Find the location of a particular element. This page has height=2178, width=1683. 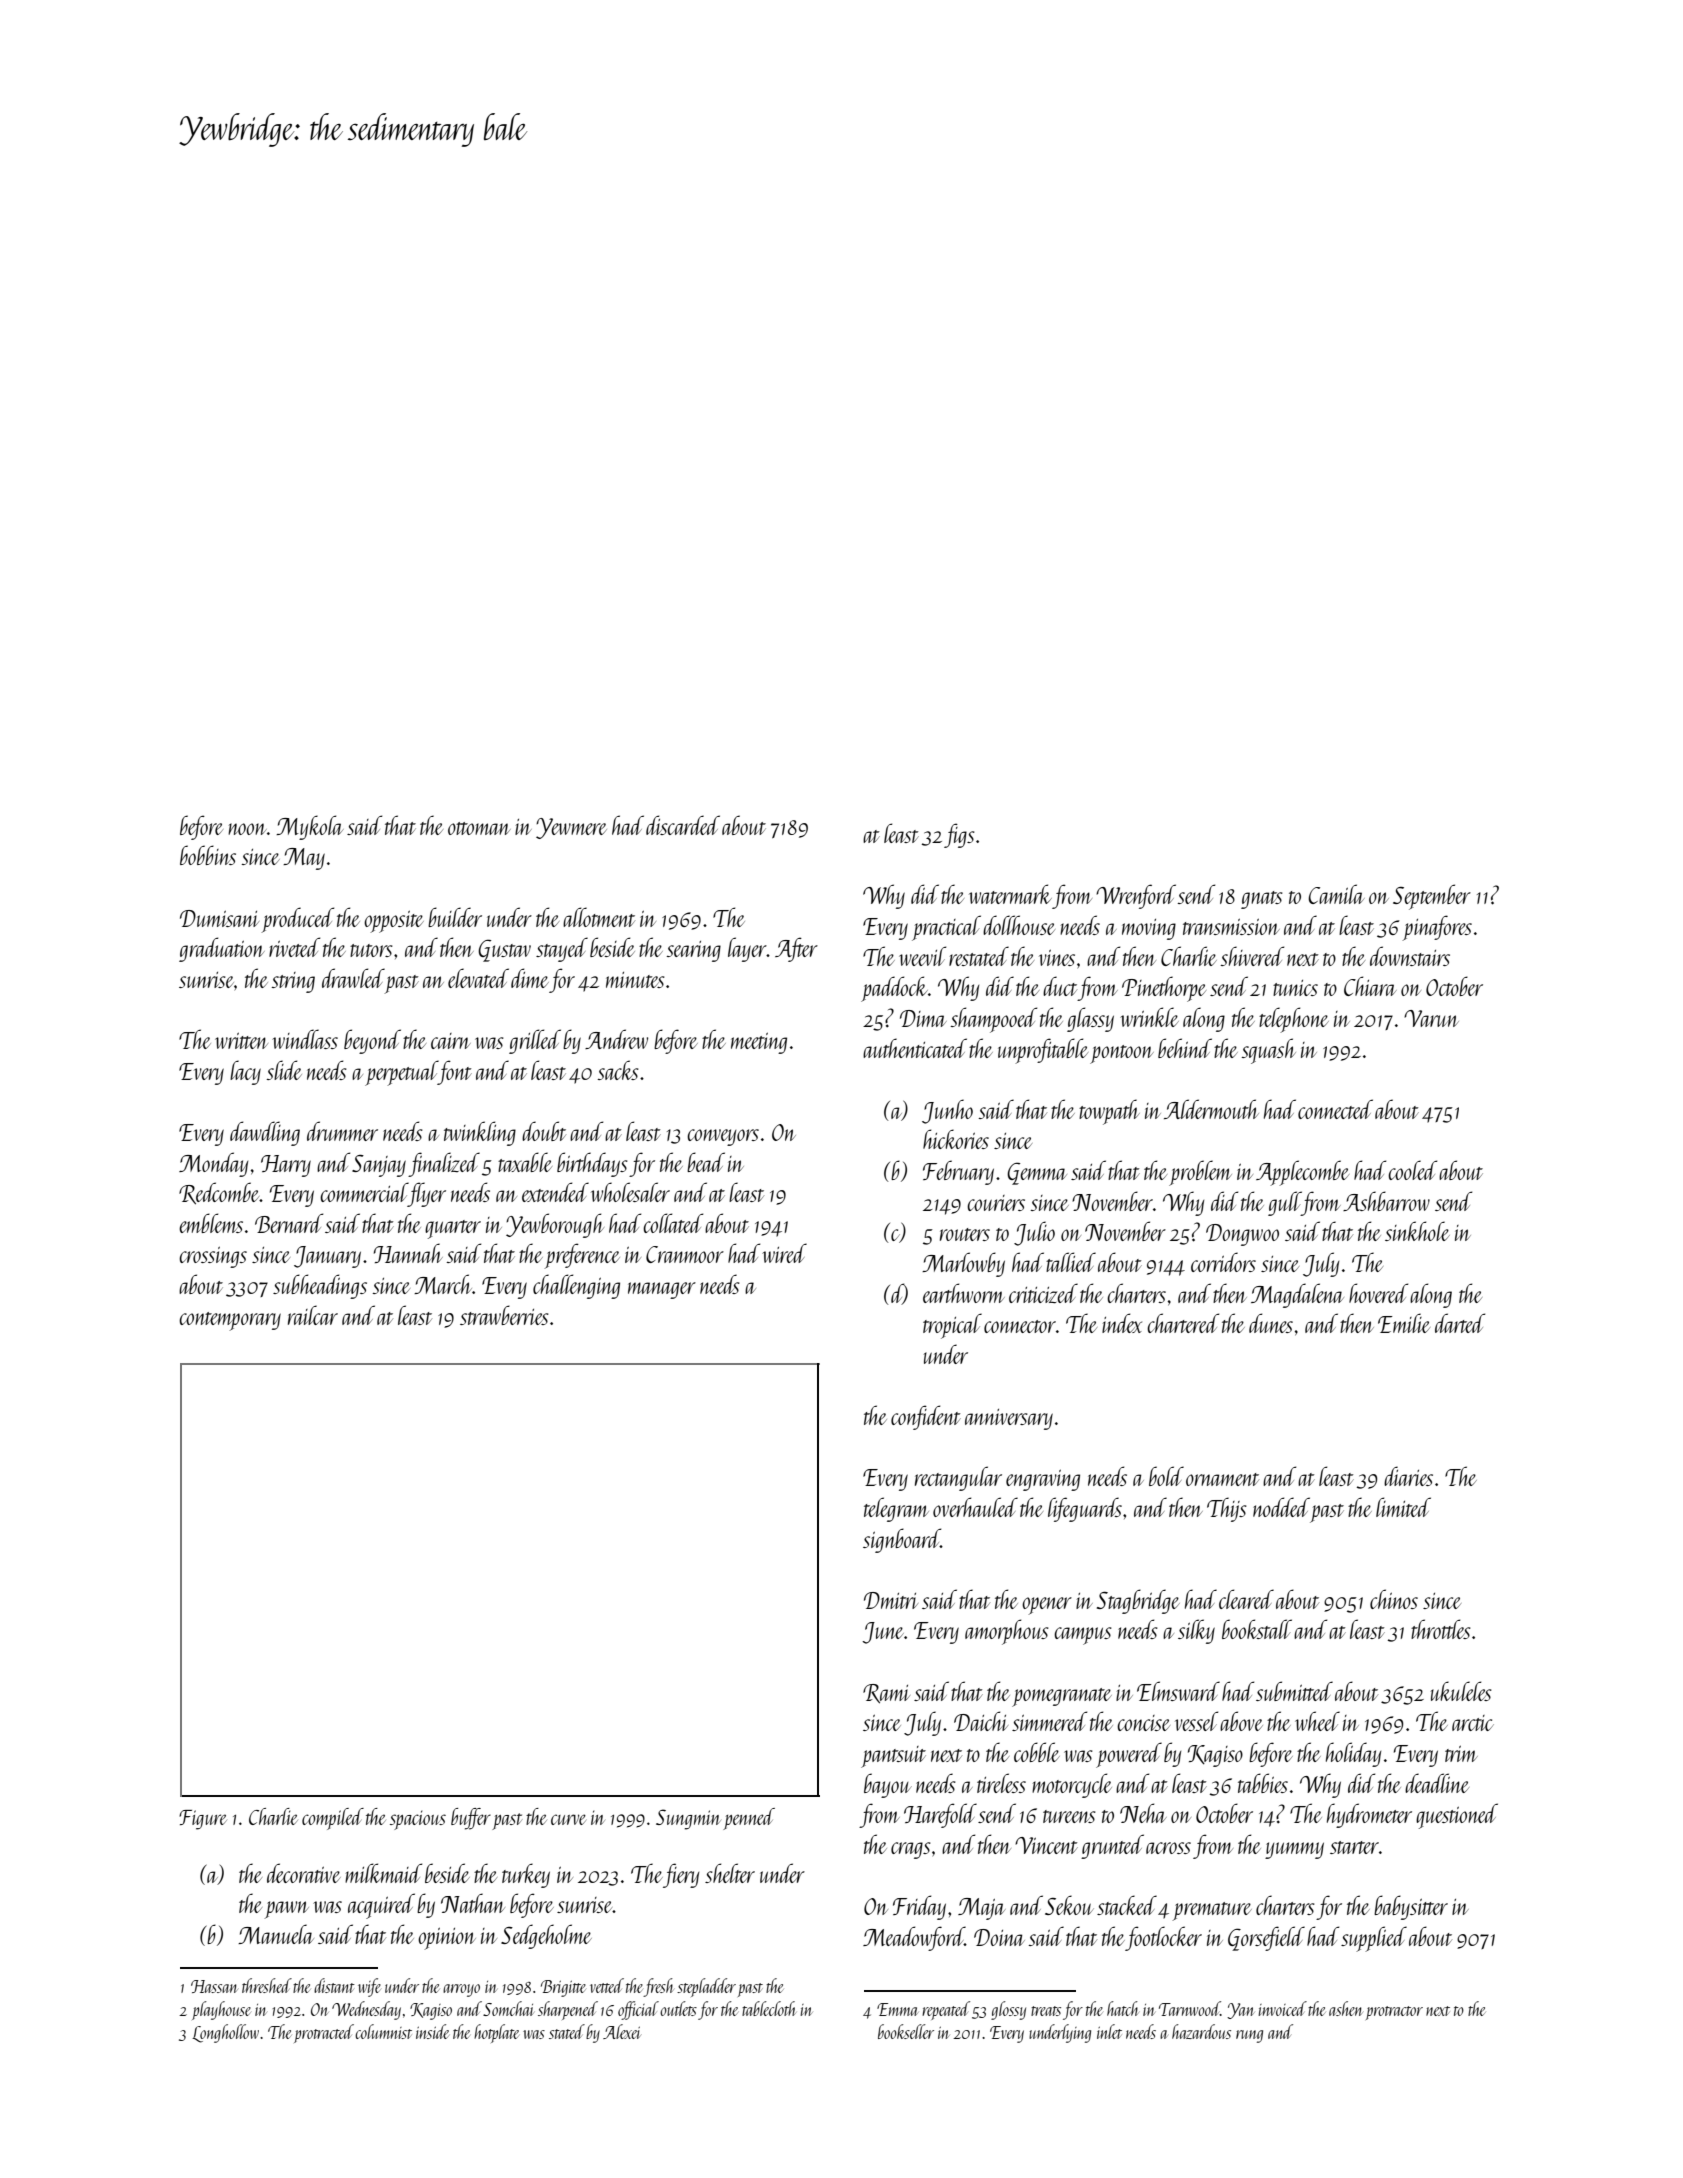

bookseller is located at coordinates (906, 2031).
